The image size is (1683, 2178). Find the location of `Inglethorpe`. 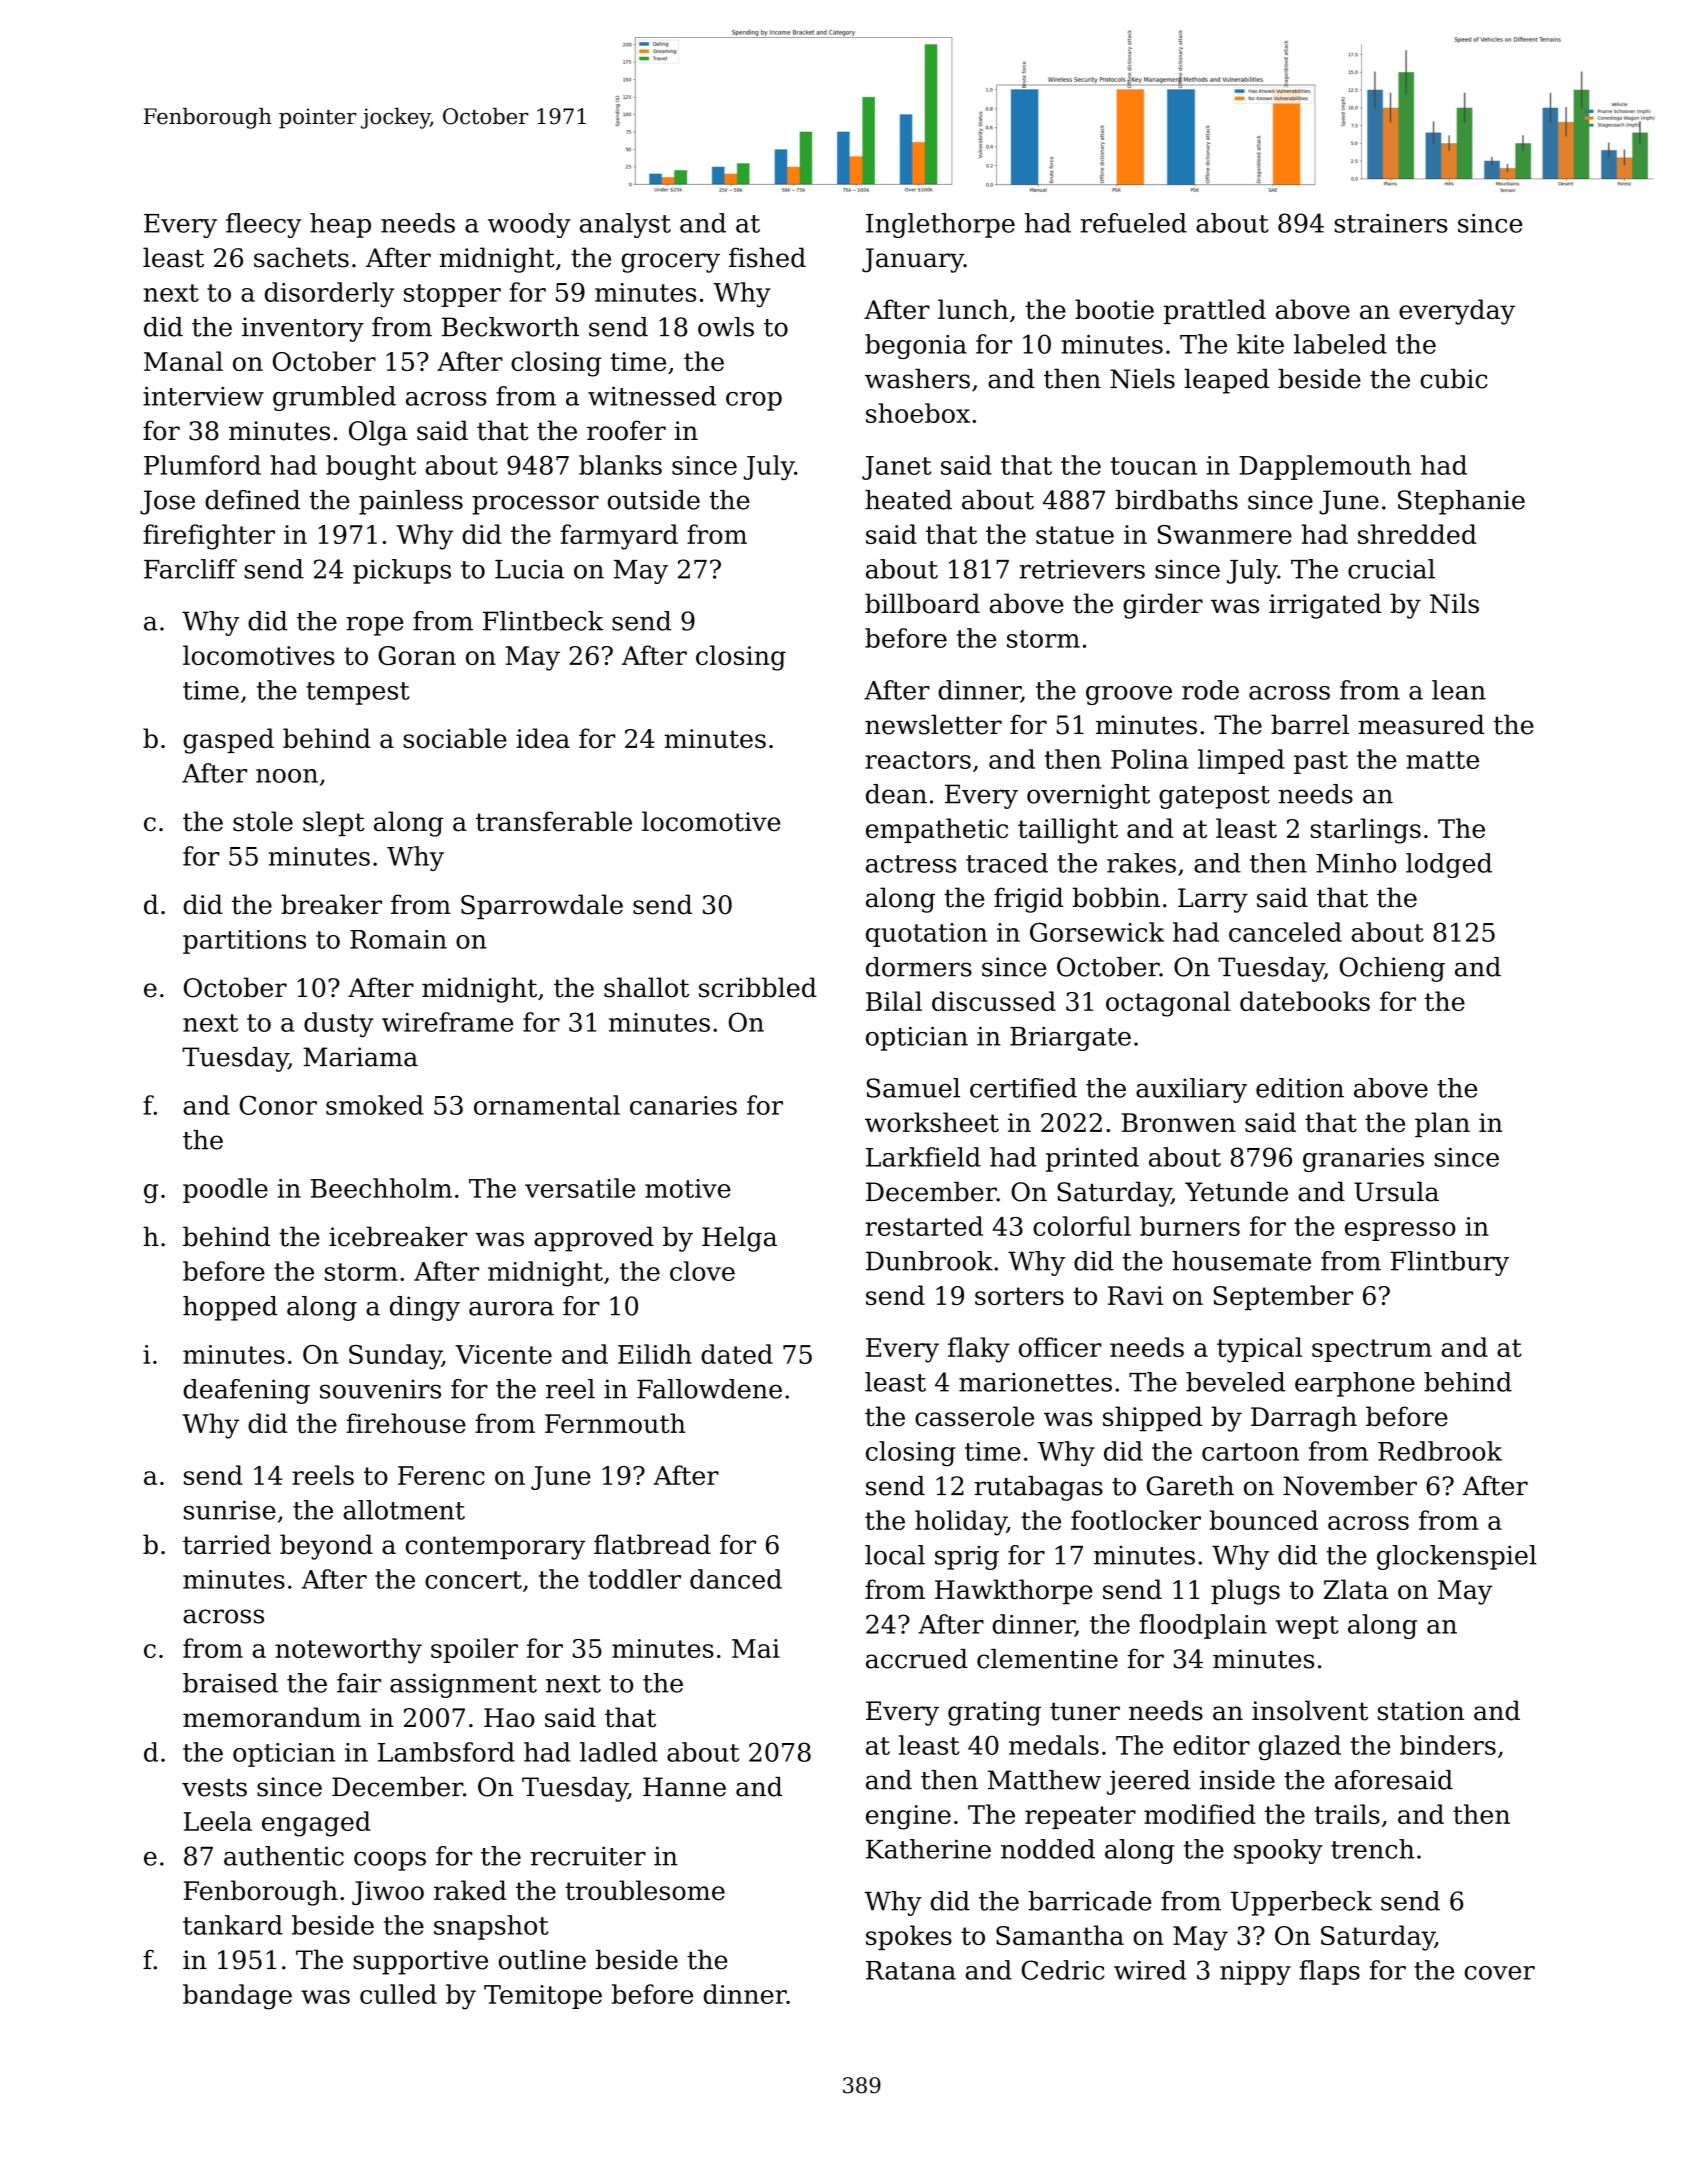

Inglethorpe is located at coordinates (940, 225).
